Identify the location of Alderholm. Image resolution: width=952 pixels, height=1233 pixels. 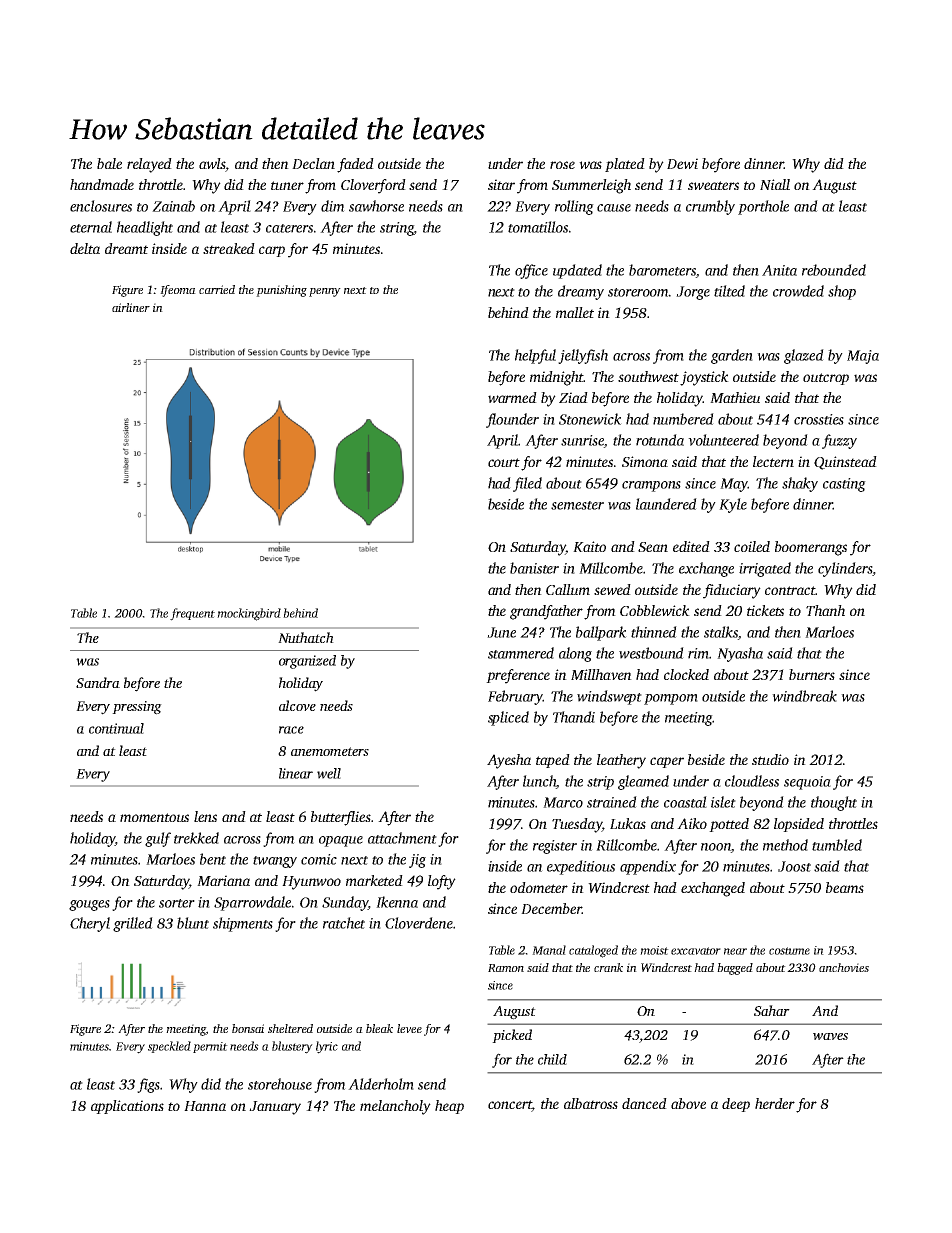
(381, 1084).
